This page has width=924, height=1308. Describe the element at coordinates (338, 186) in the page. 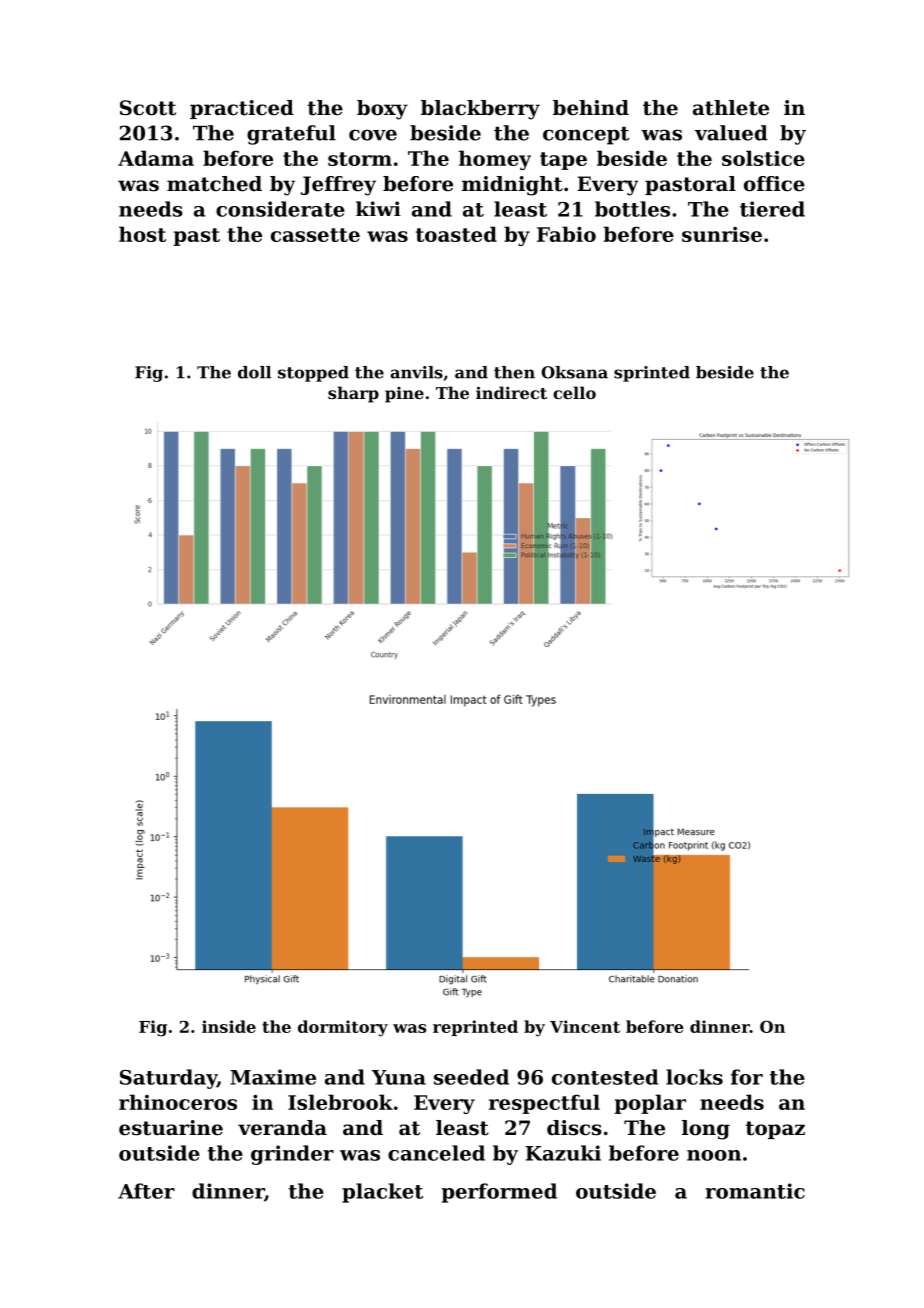

I see `Jeffrey` at that location.
